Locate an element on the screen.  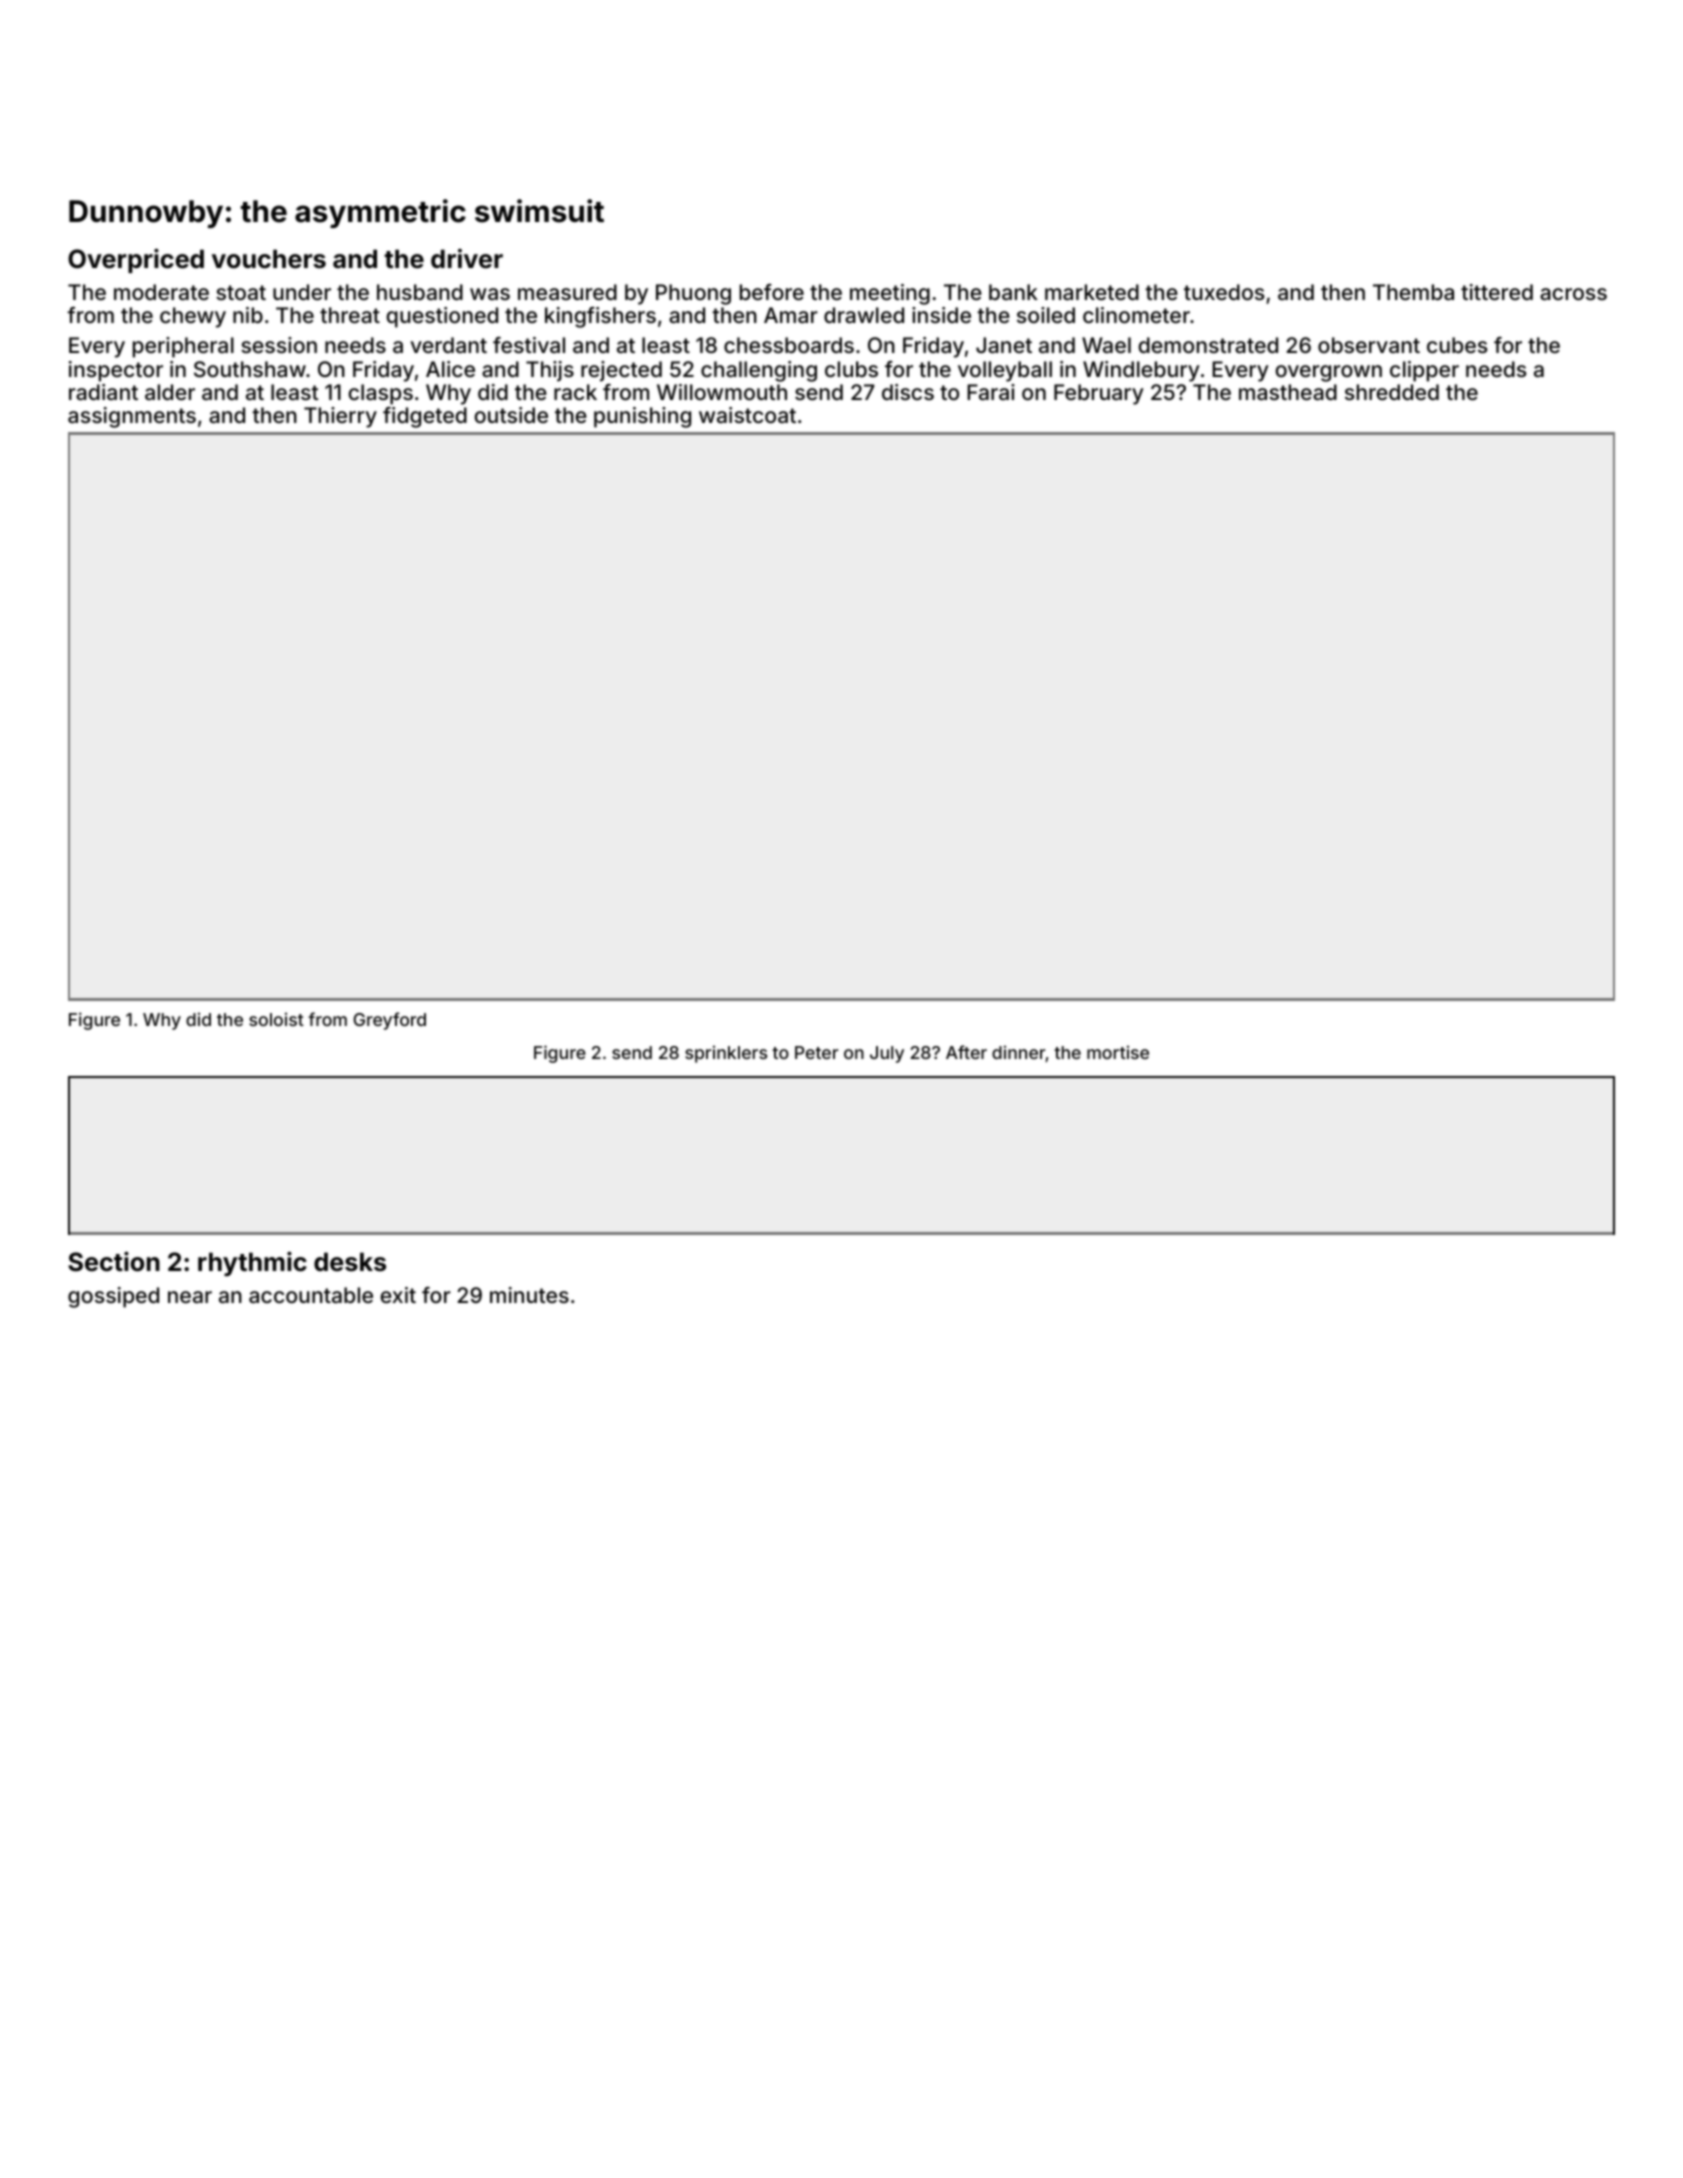
desks is located at coordinates (350, 1262).
